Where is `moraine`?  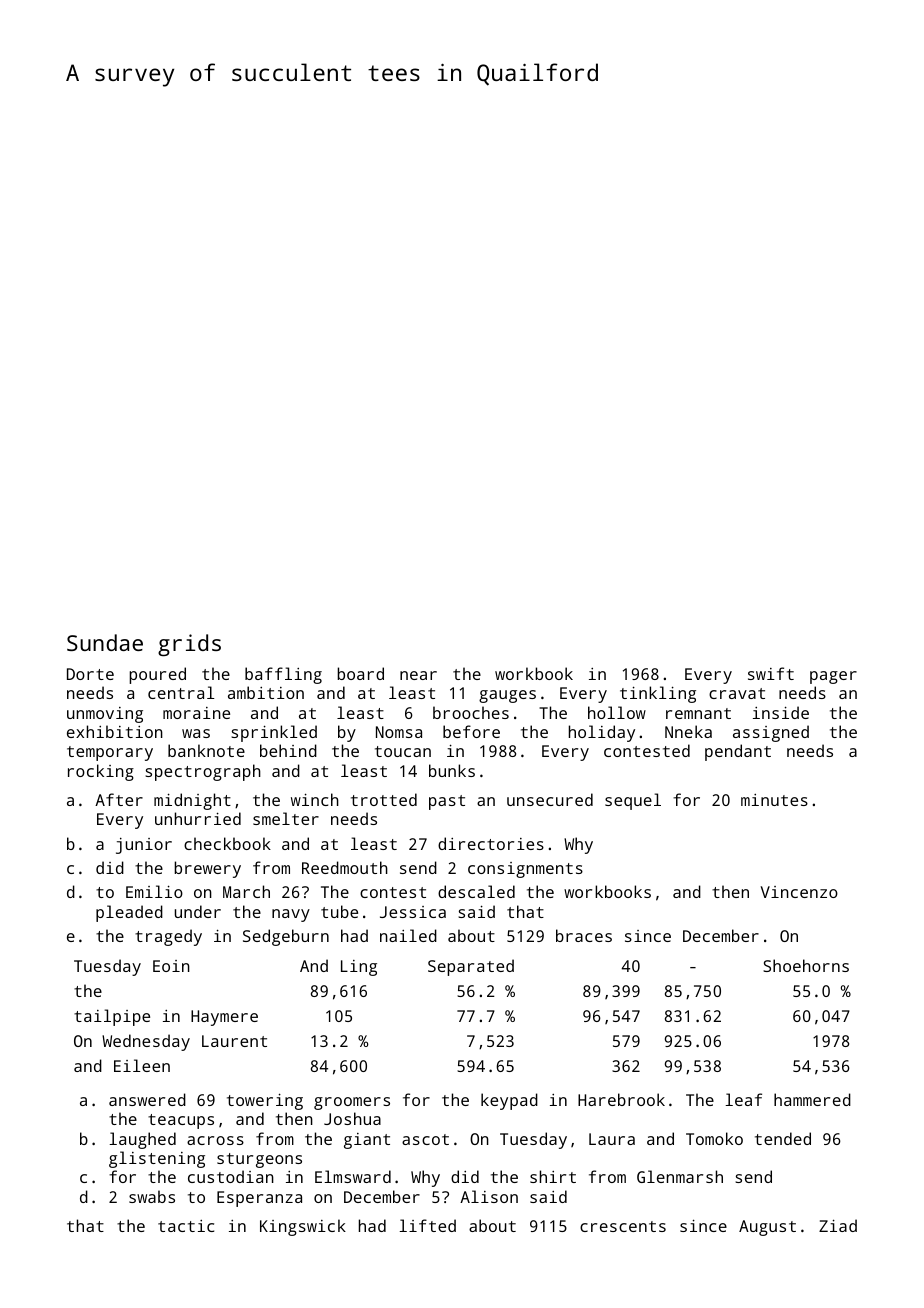
moraine is located at coordinates (196, 713).
